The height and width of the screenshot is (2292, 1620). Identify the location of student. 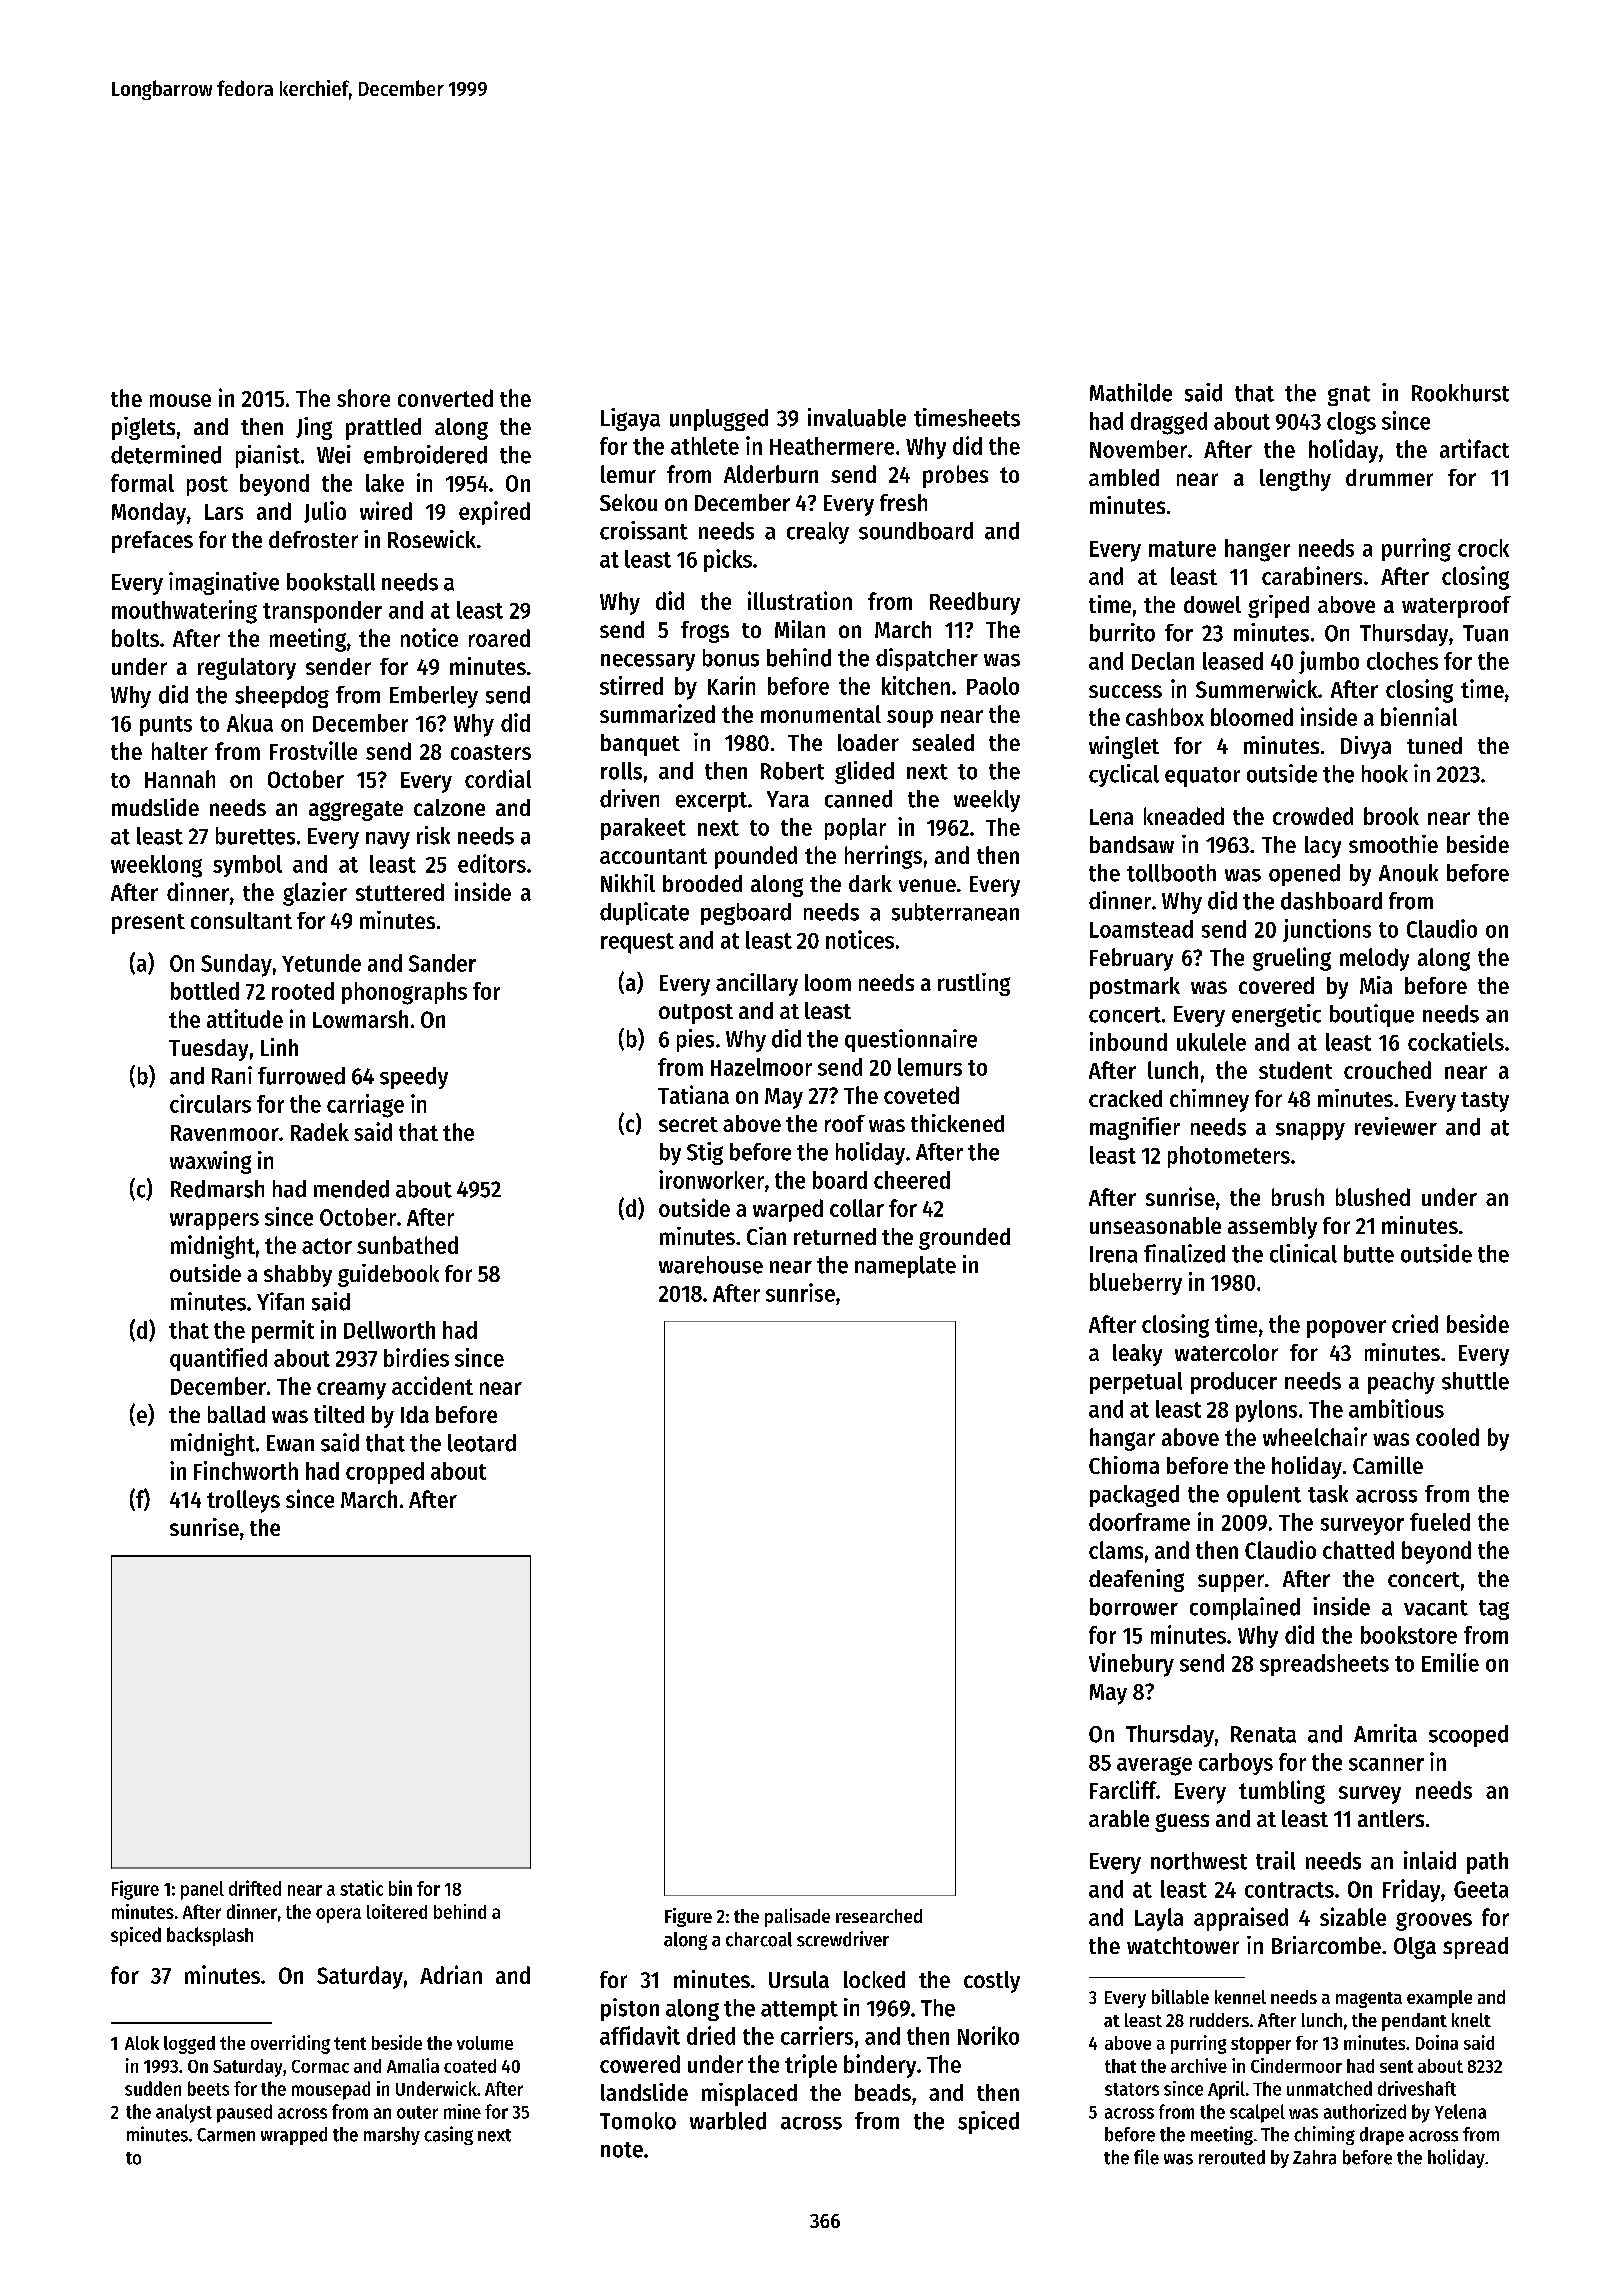
(1295, 1070).
